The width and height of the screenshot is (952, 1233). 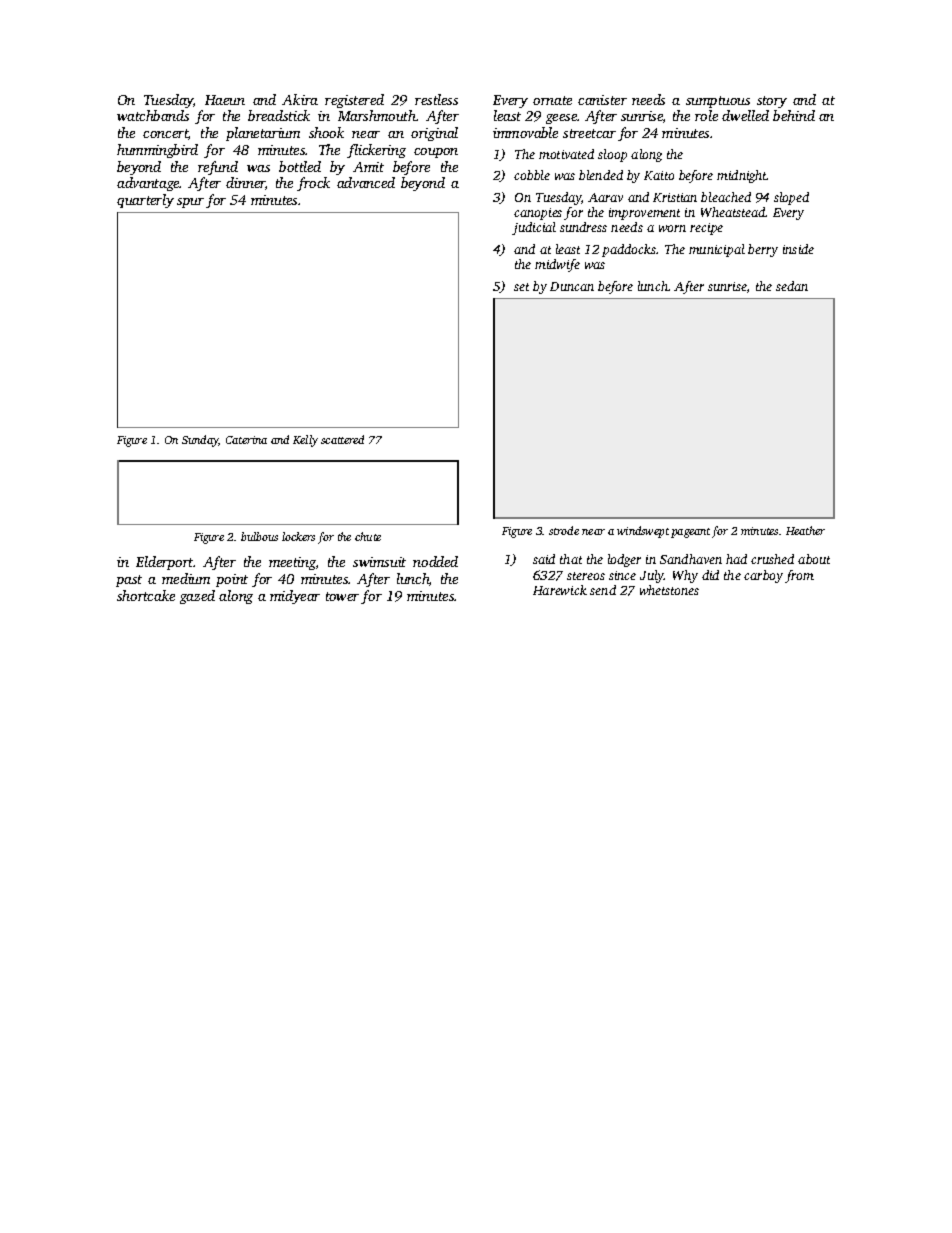 What do you see at coordinates (435, 561) in the screenshot?
I see `nodded` at bounding box center [435, 561].
